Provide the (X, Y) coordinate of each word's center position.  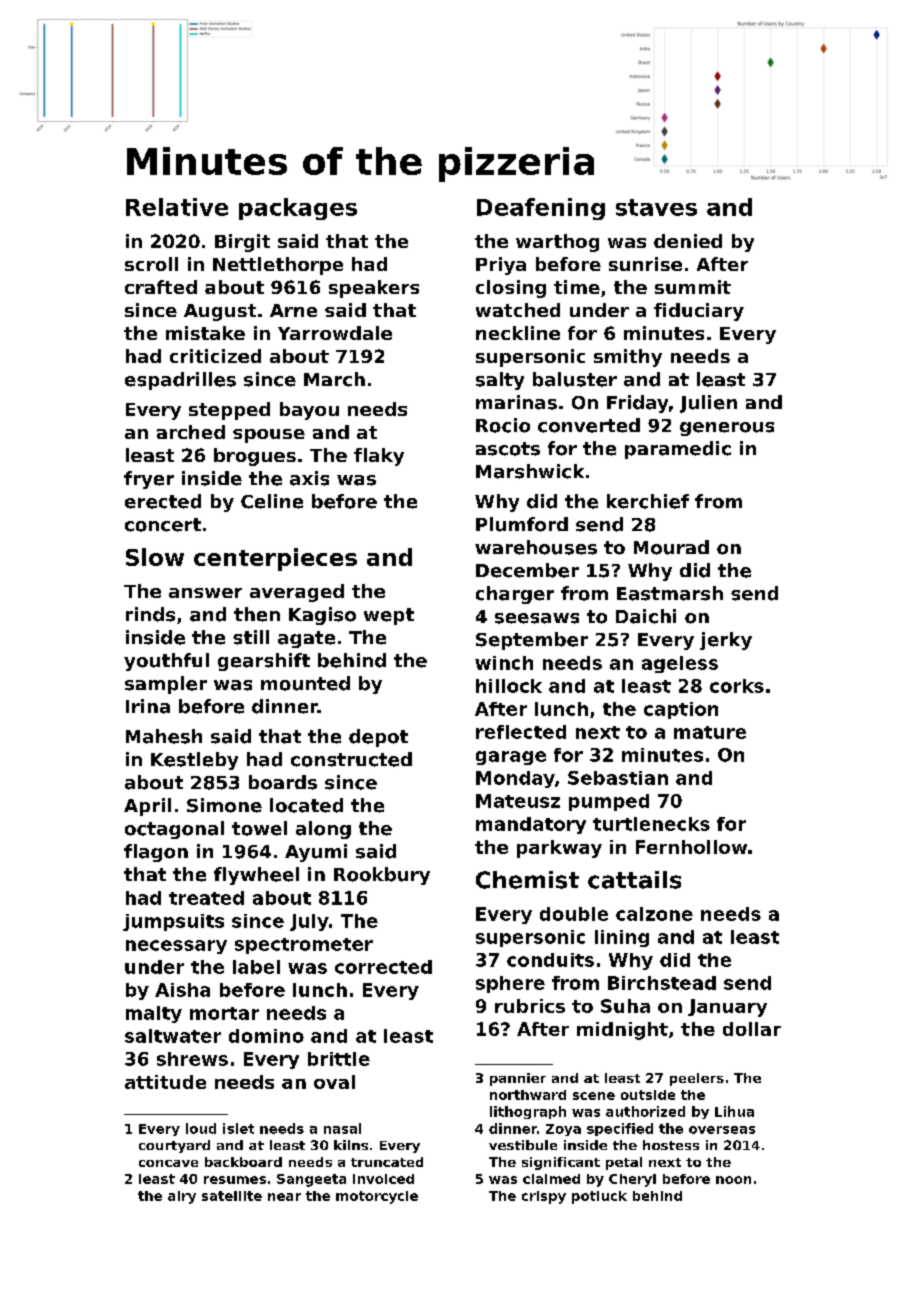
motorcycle (377, 1197)
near (284, 1197)
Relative (177, 207)
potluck (599, 1197)
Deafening (541, 209)
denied (688, 241)
